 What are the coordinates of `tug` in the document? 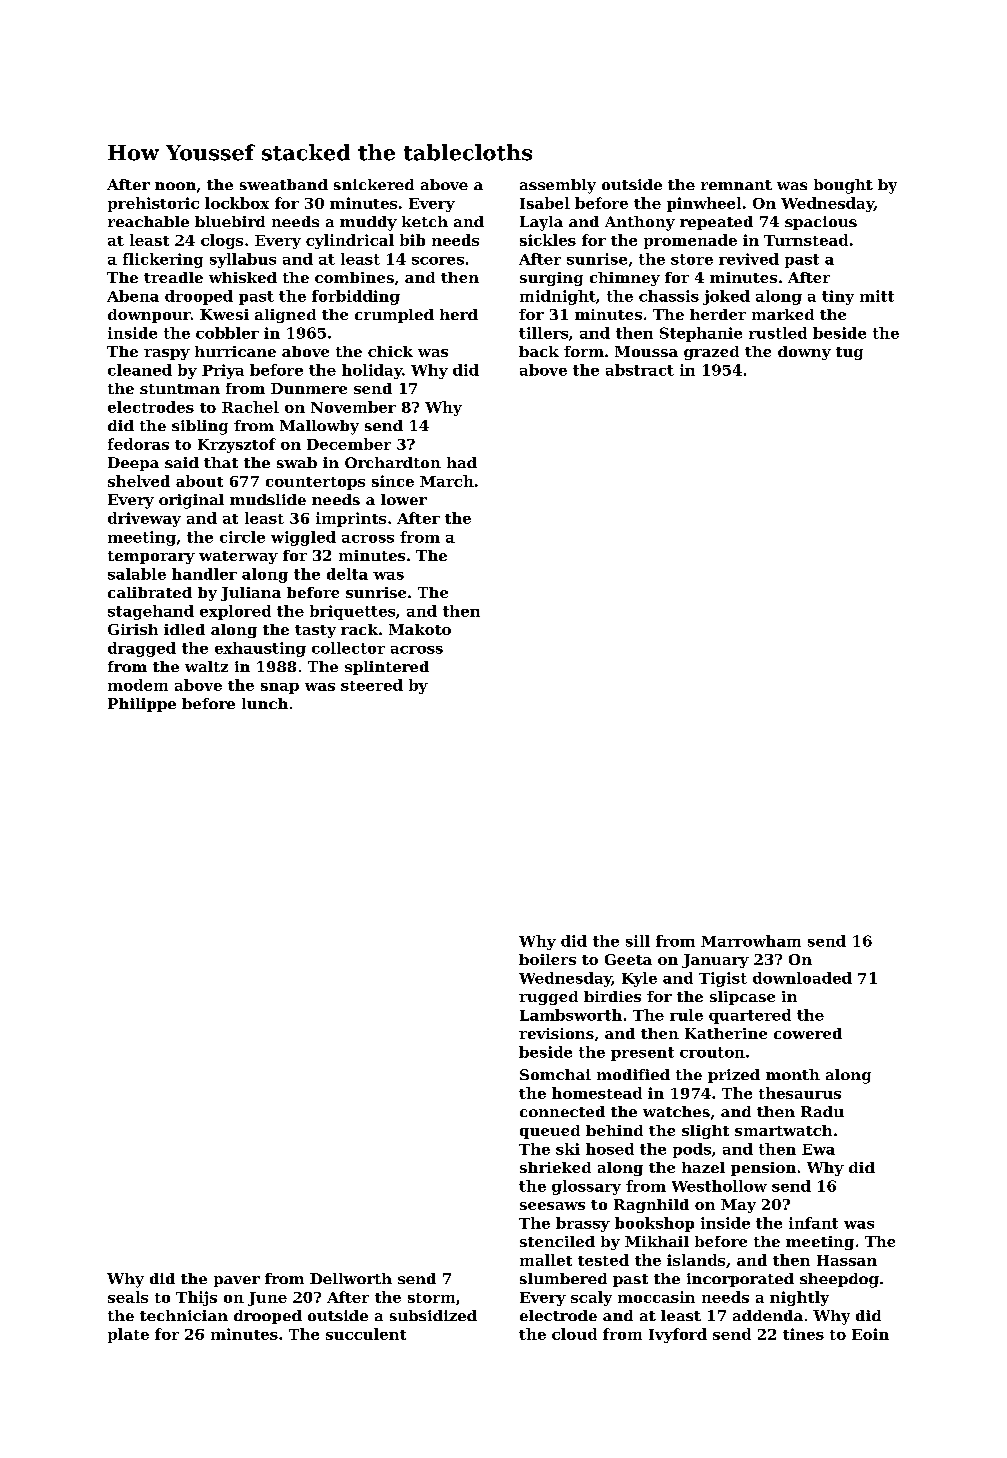 It's located at (849, 353).
